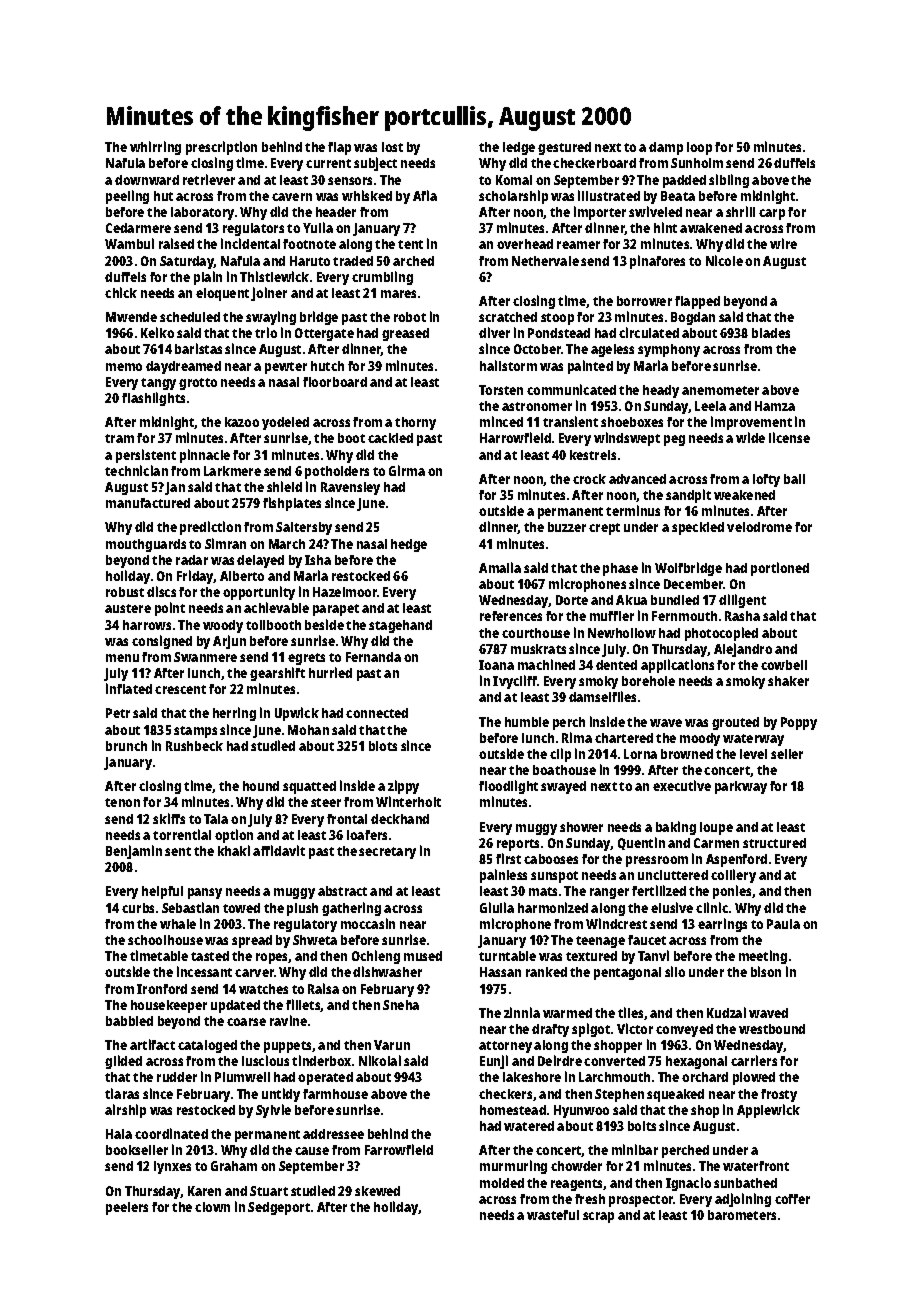  I want to click on machined, so click(546, 664).
